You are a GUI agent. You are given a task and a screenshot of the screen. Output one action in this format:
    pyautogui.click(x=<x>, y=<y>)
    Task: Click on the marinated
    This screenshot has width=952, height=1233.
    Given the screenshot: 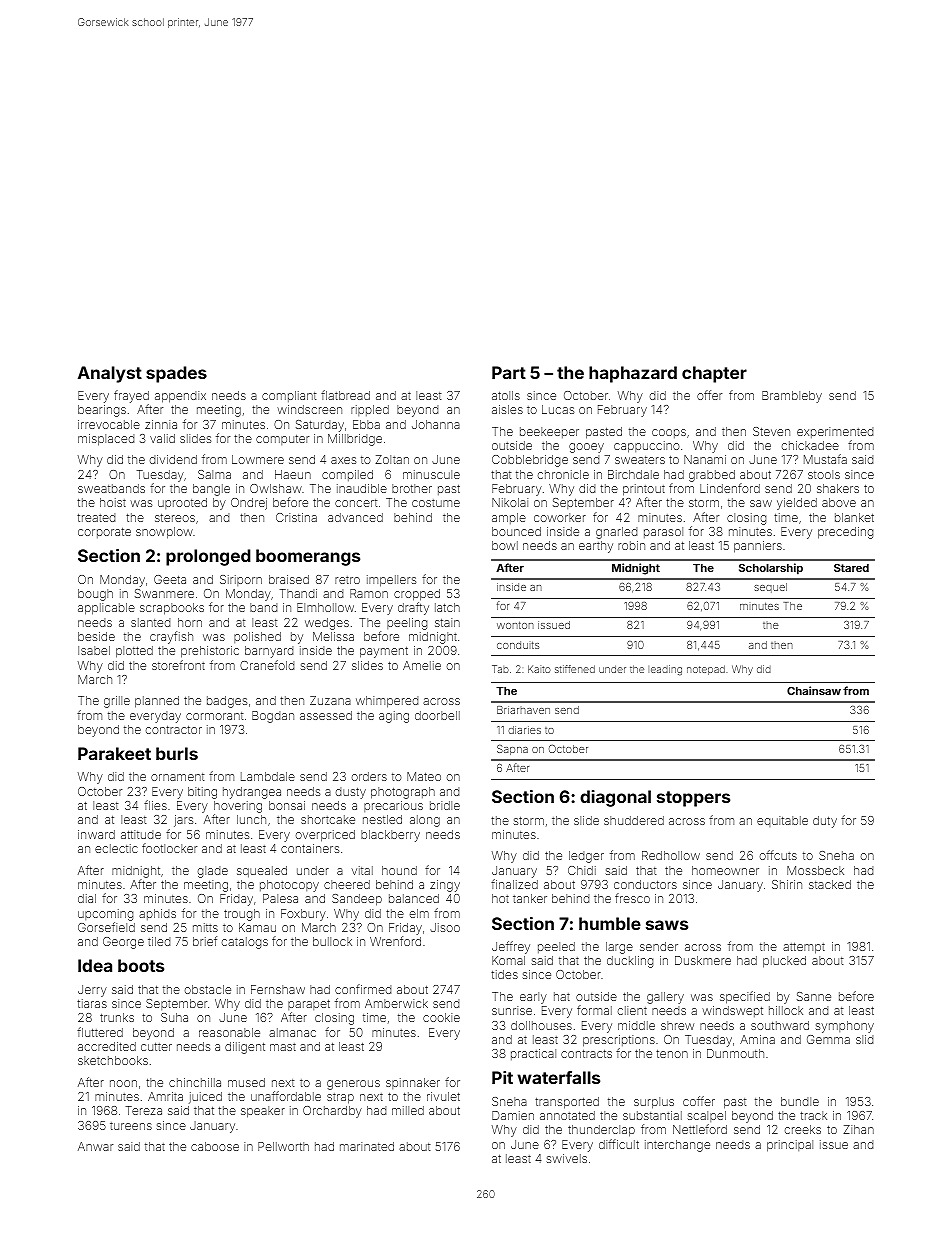 What is the action you would take?
    pyautogui.click(x=367, y=1146)
